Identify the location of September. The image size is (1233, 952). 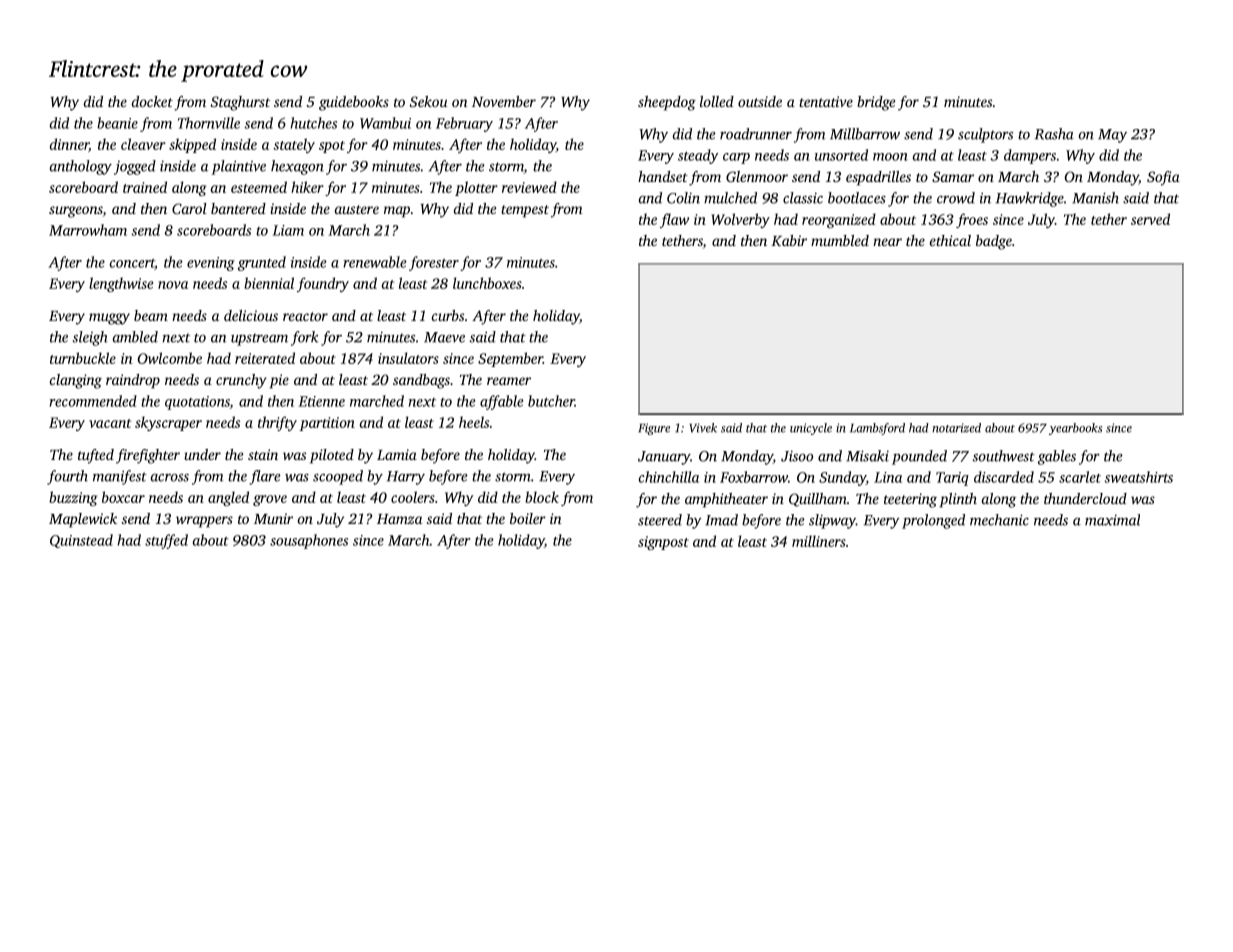
(510, 359).
